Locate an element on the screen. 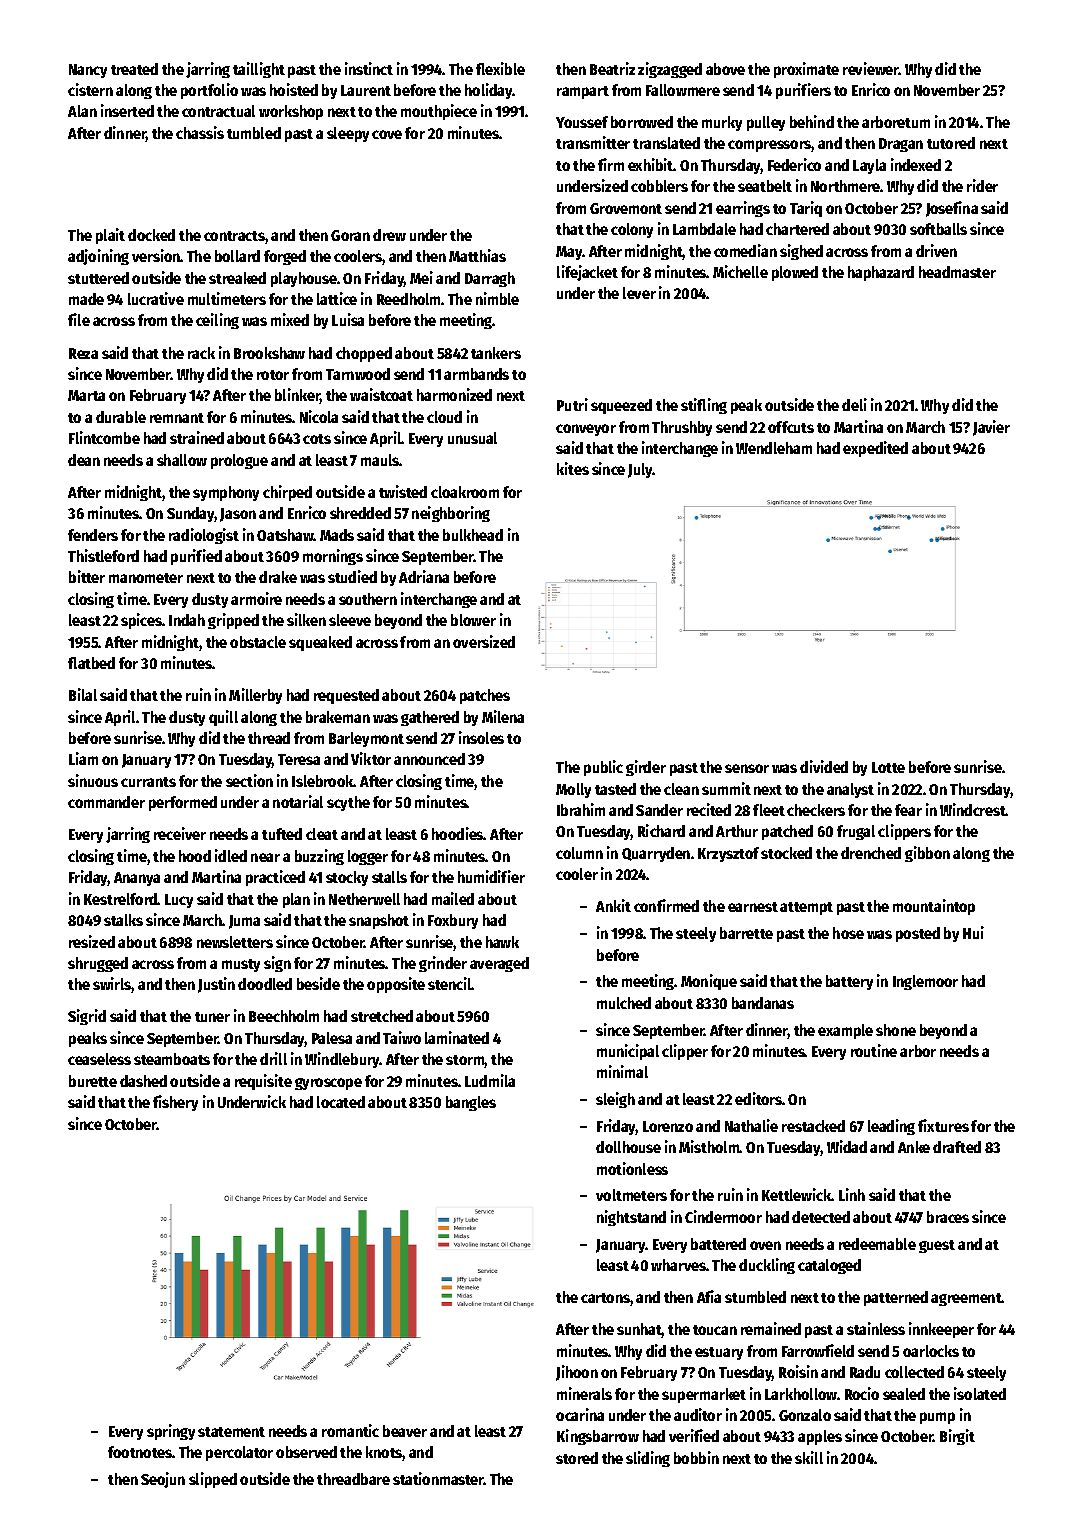 The image size is (1087, 1537). cots is located at coordinates (317, 439).
